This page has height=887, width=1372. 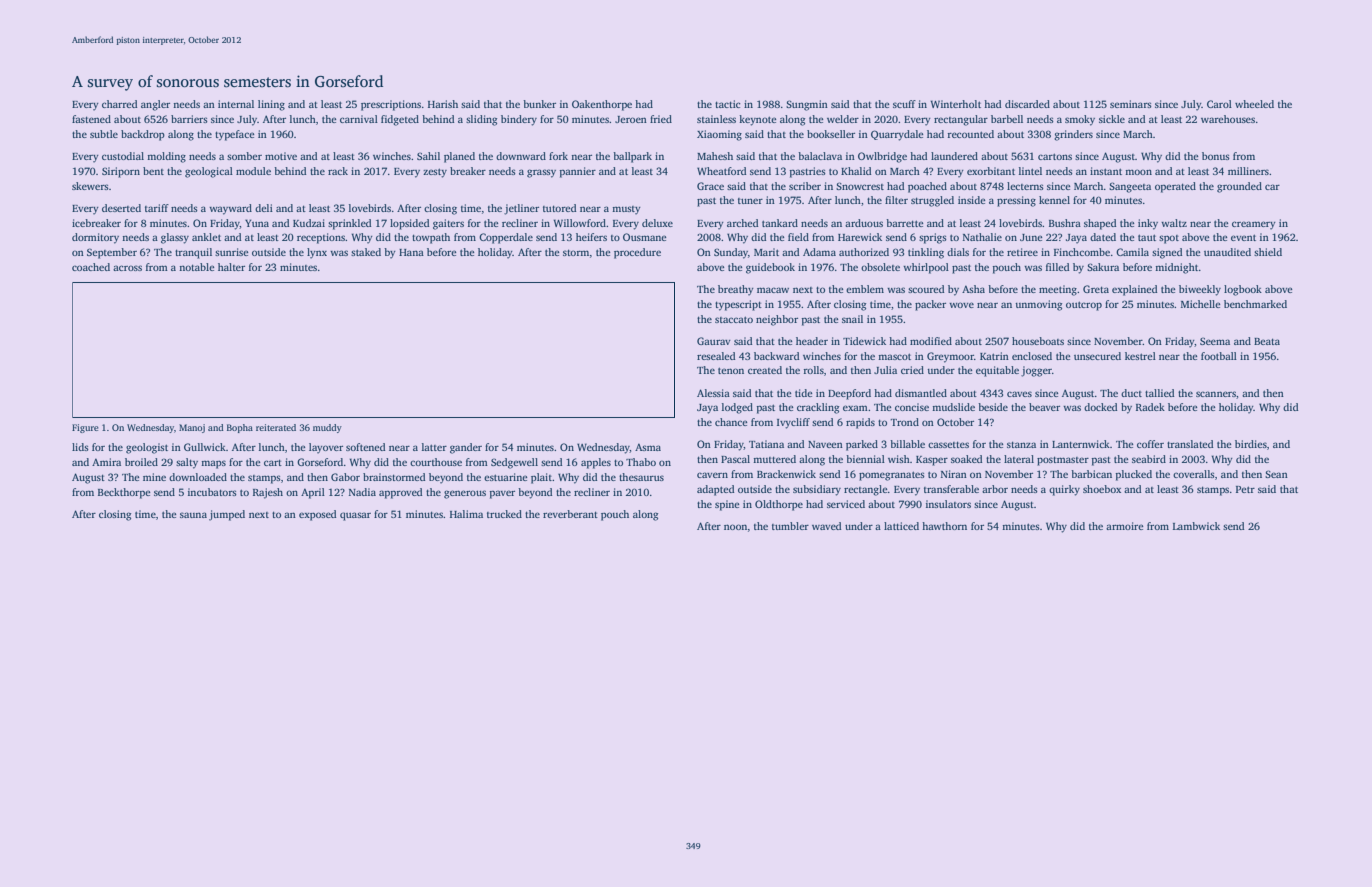 What do you see at coordinates (411, 252) in the page?
I see `Hana` at bounding box center [411, 252].
